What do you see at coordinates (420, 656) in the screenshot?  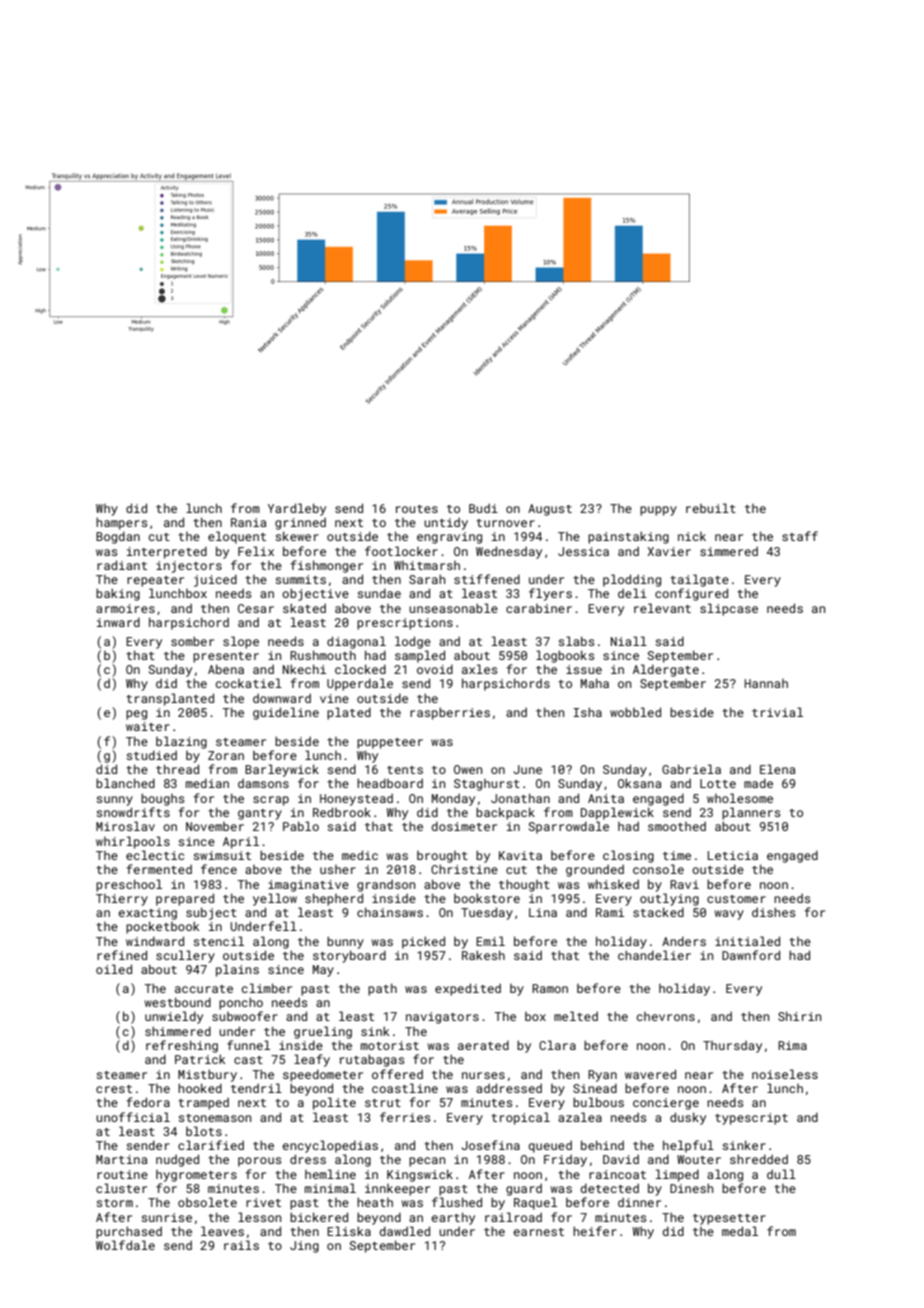 I see `sampled` at bounding box center [420, 656].
